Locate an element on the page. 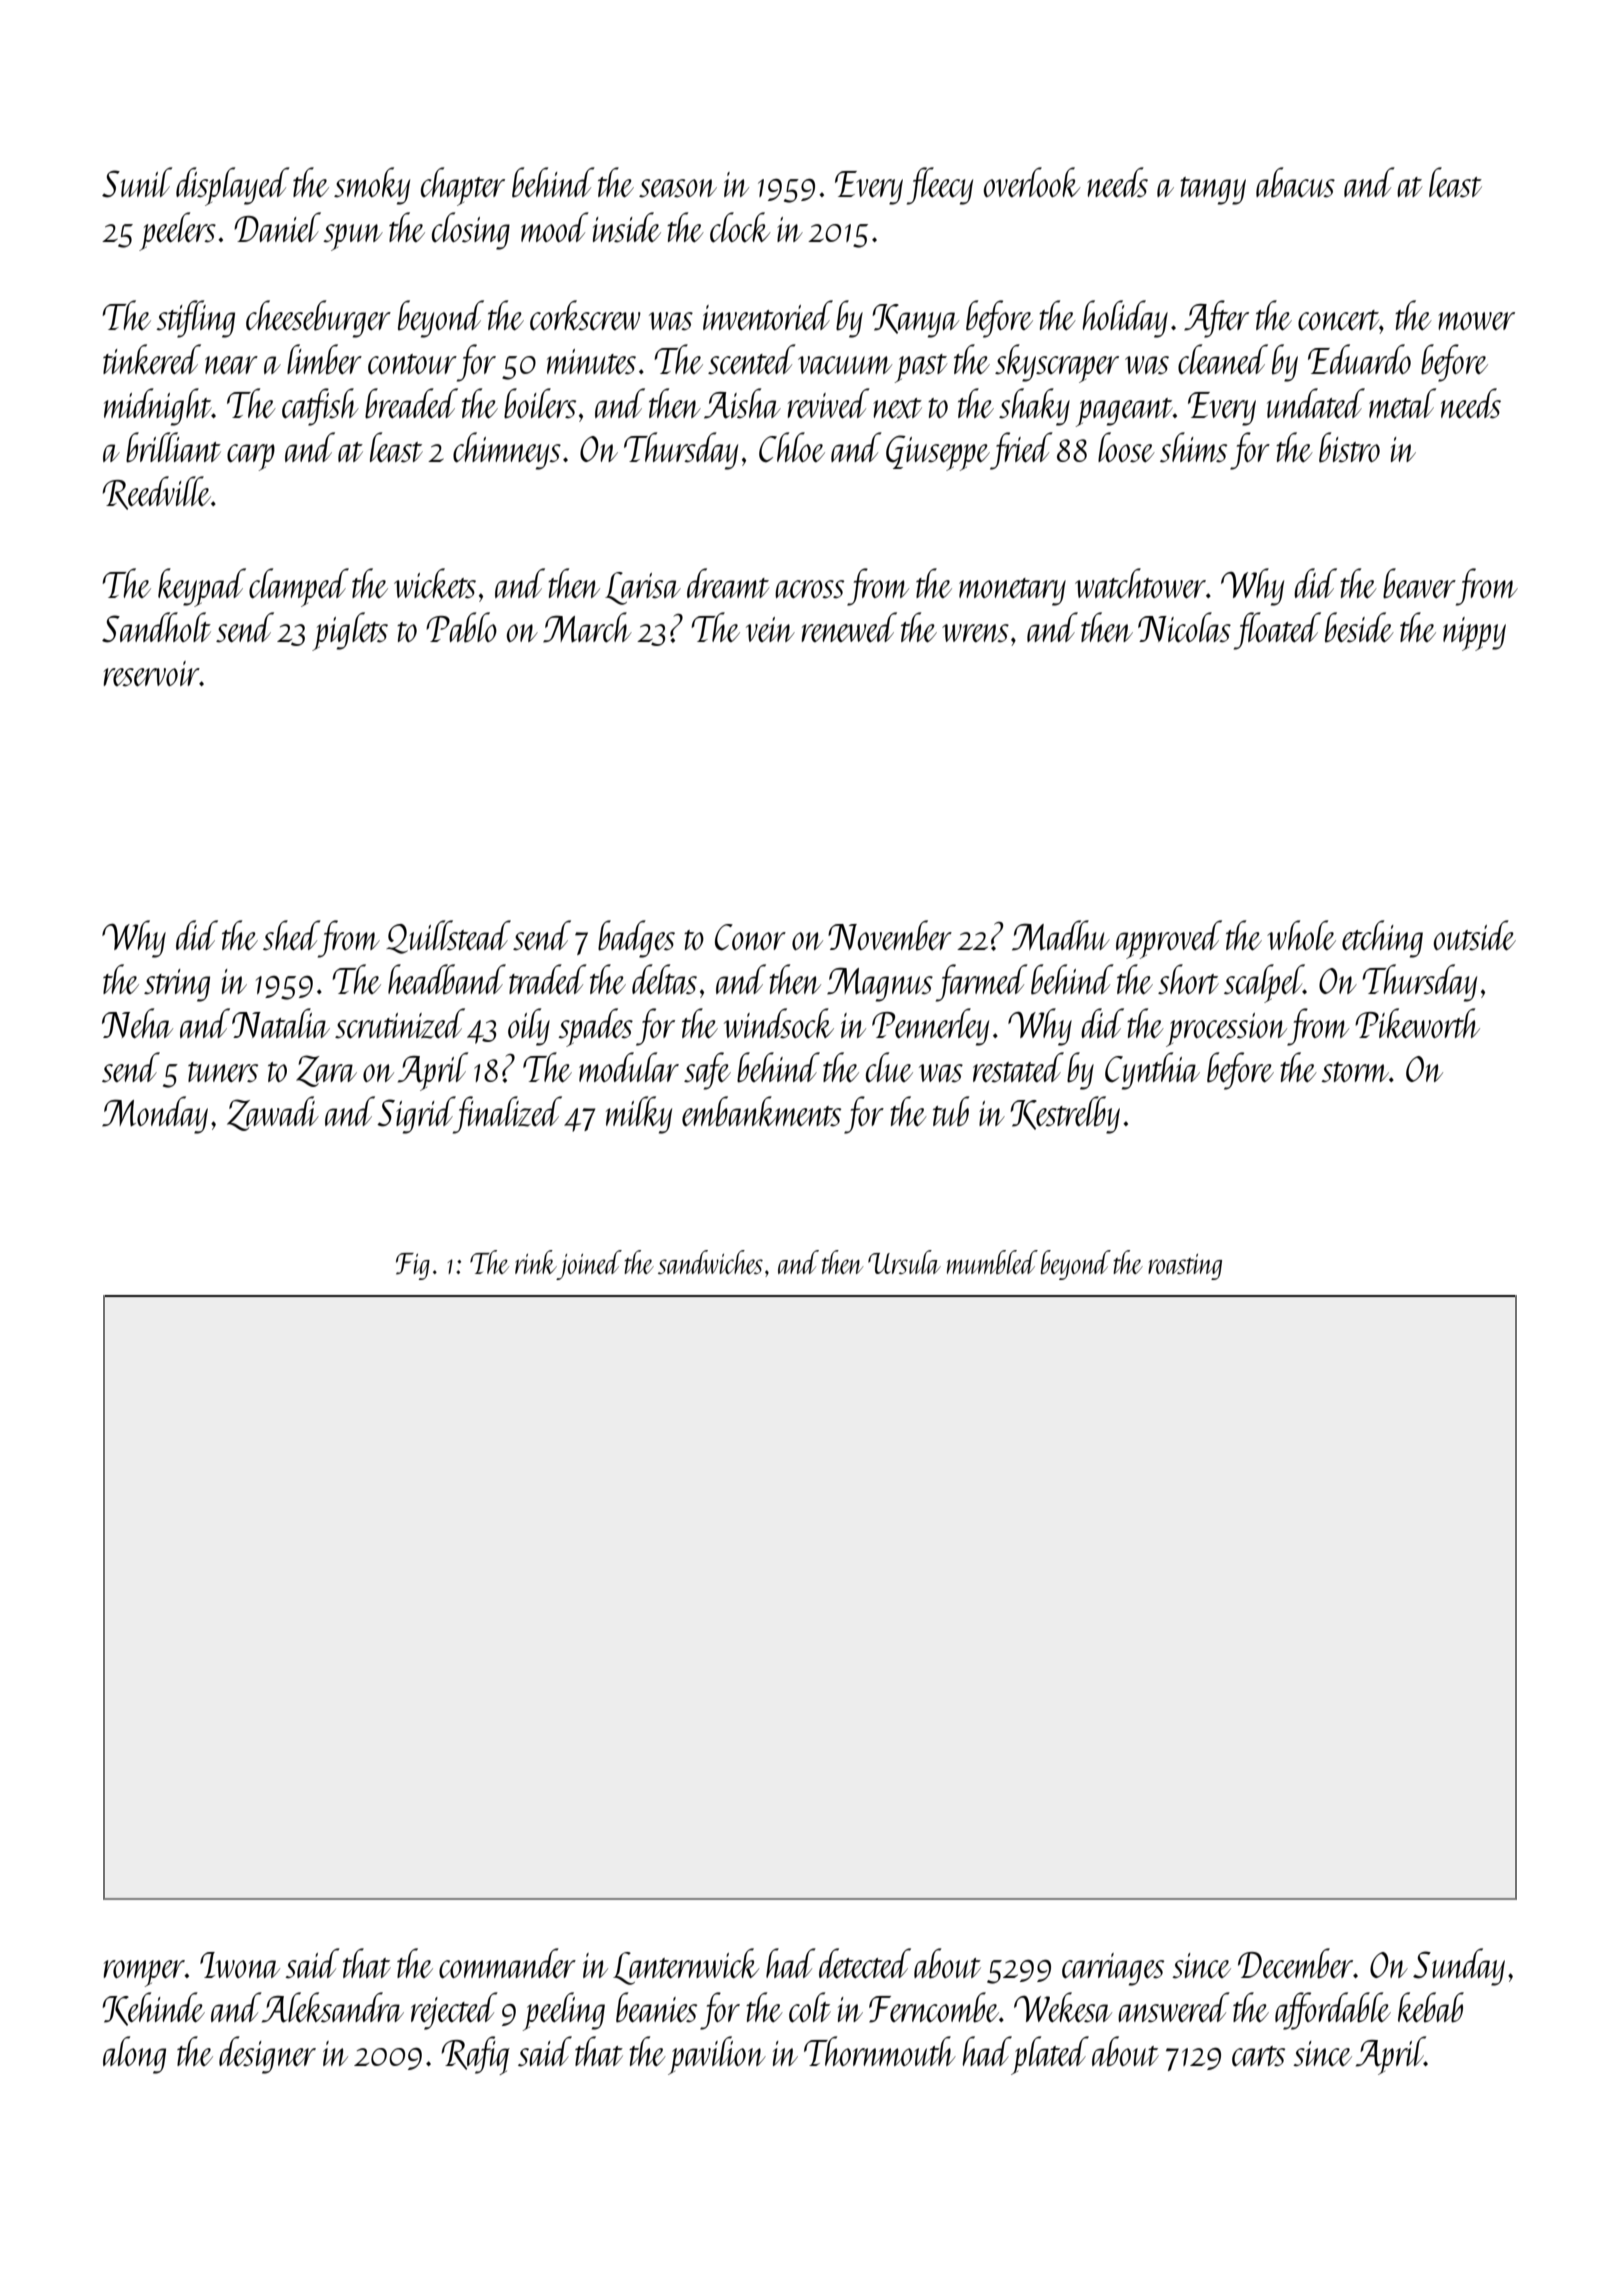  tinkered is located at coordinates (152, 359).
